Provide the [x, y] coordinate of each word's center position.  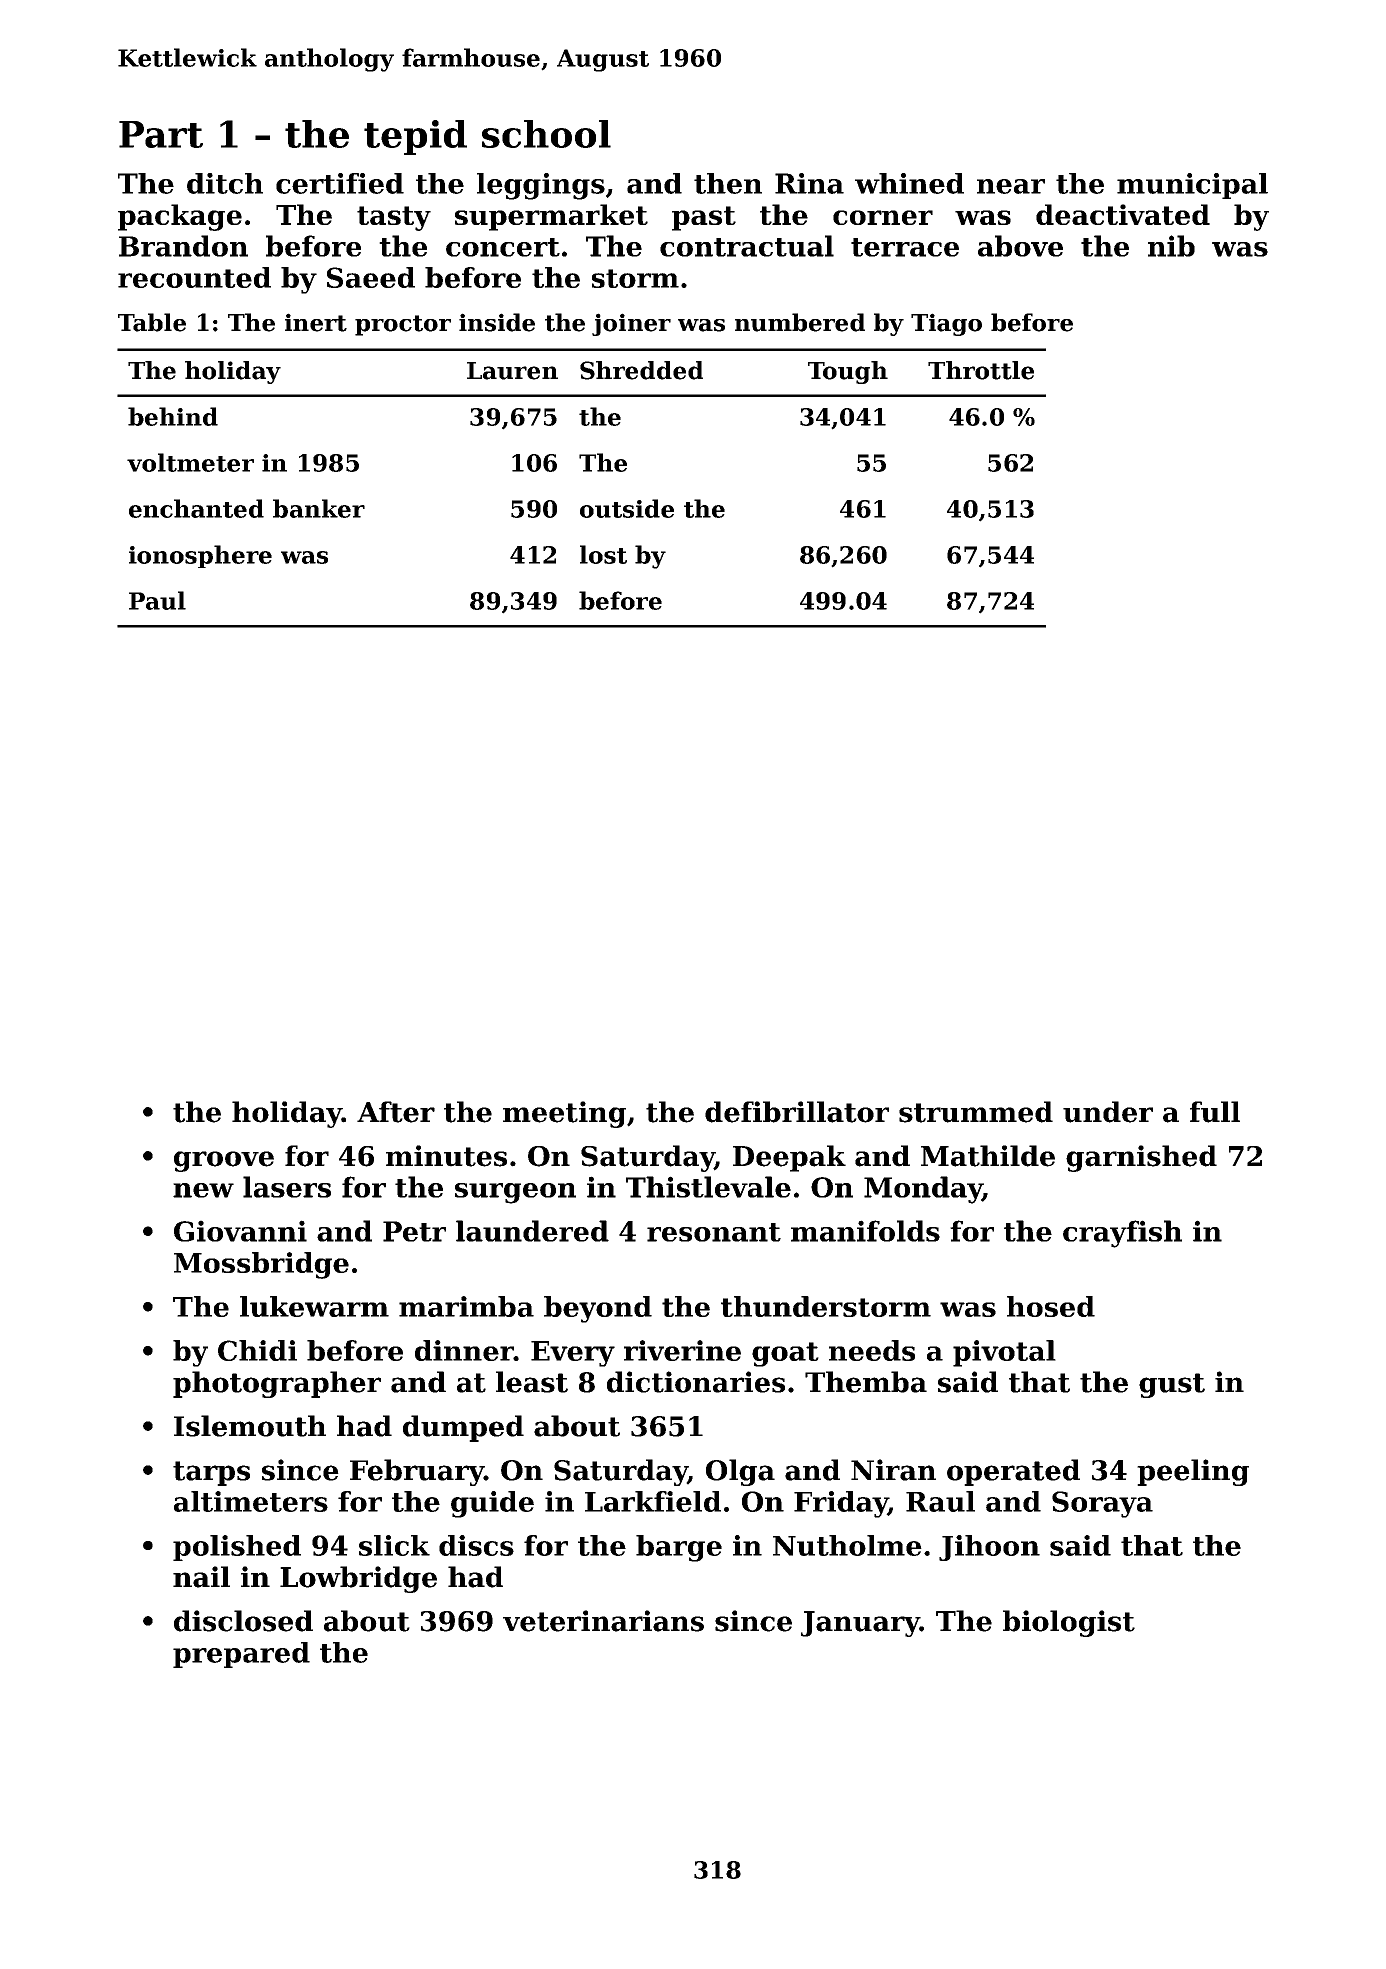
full [1215, 1112]
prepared [241, 1655]
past [704, 218]
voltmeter [190, 462]
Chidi [257, 1350]
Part [161, 134]
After [396, 1112]
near [1011, 186]
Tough [848, 372]
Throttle [981, 370]
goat [785, 1354]
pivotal [1004, 1353]
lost [603, 554]
